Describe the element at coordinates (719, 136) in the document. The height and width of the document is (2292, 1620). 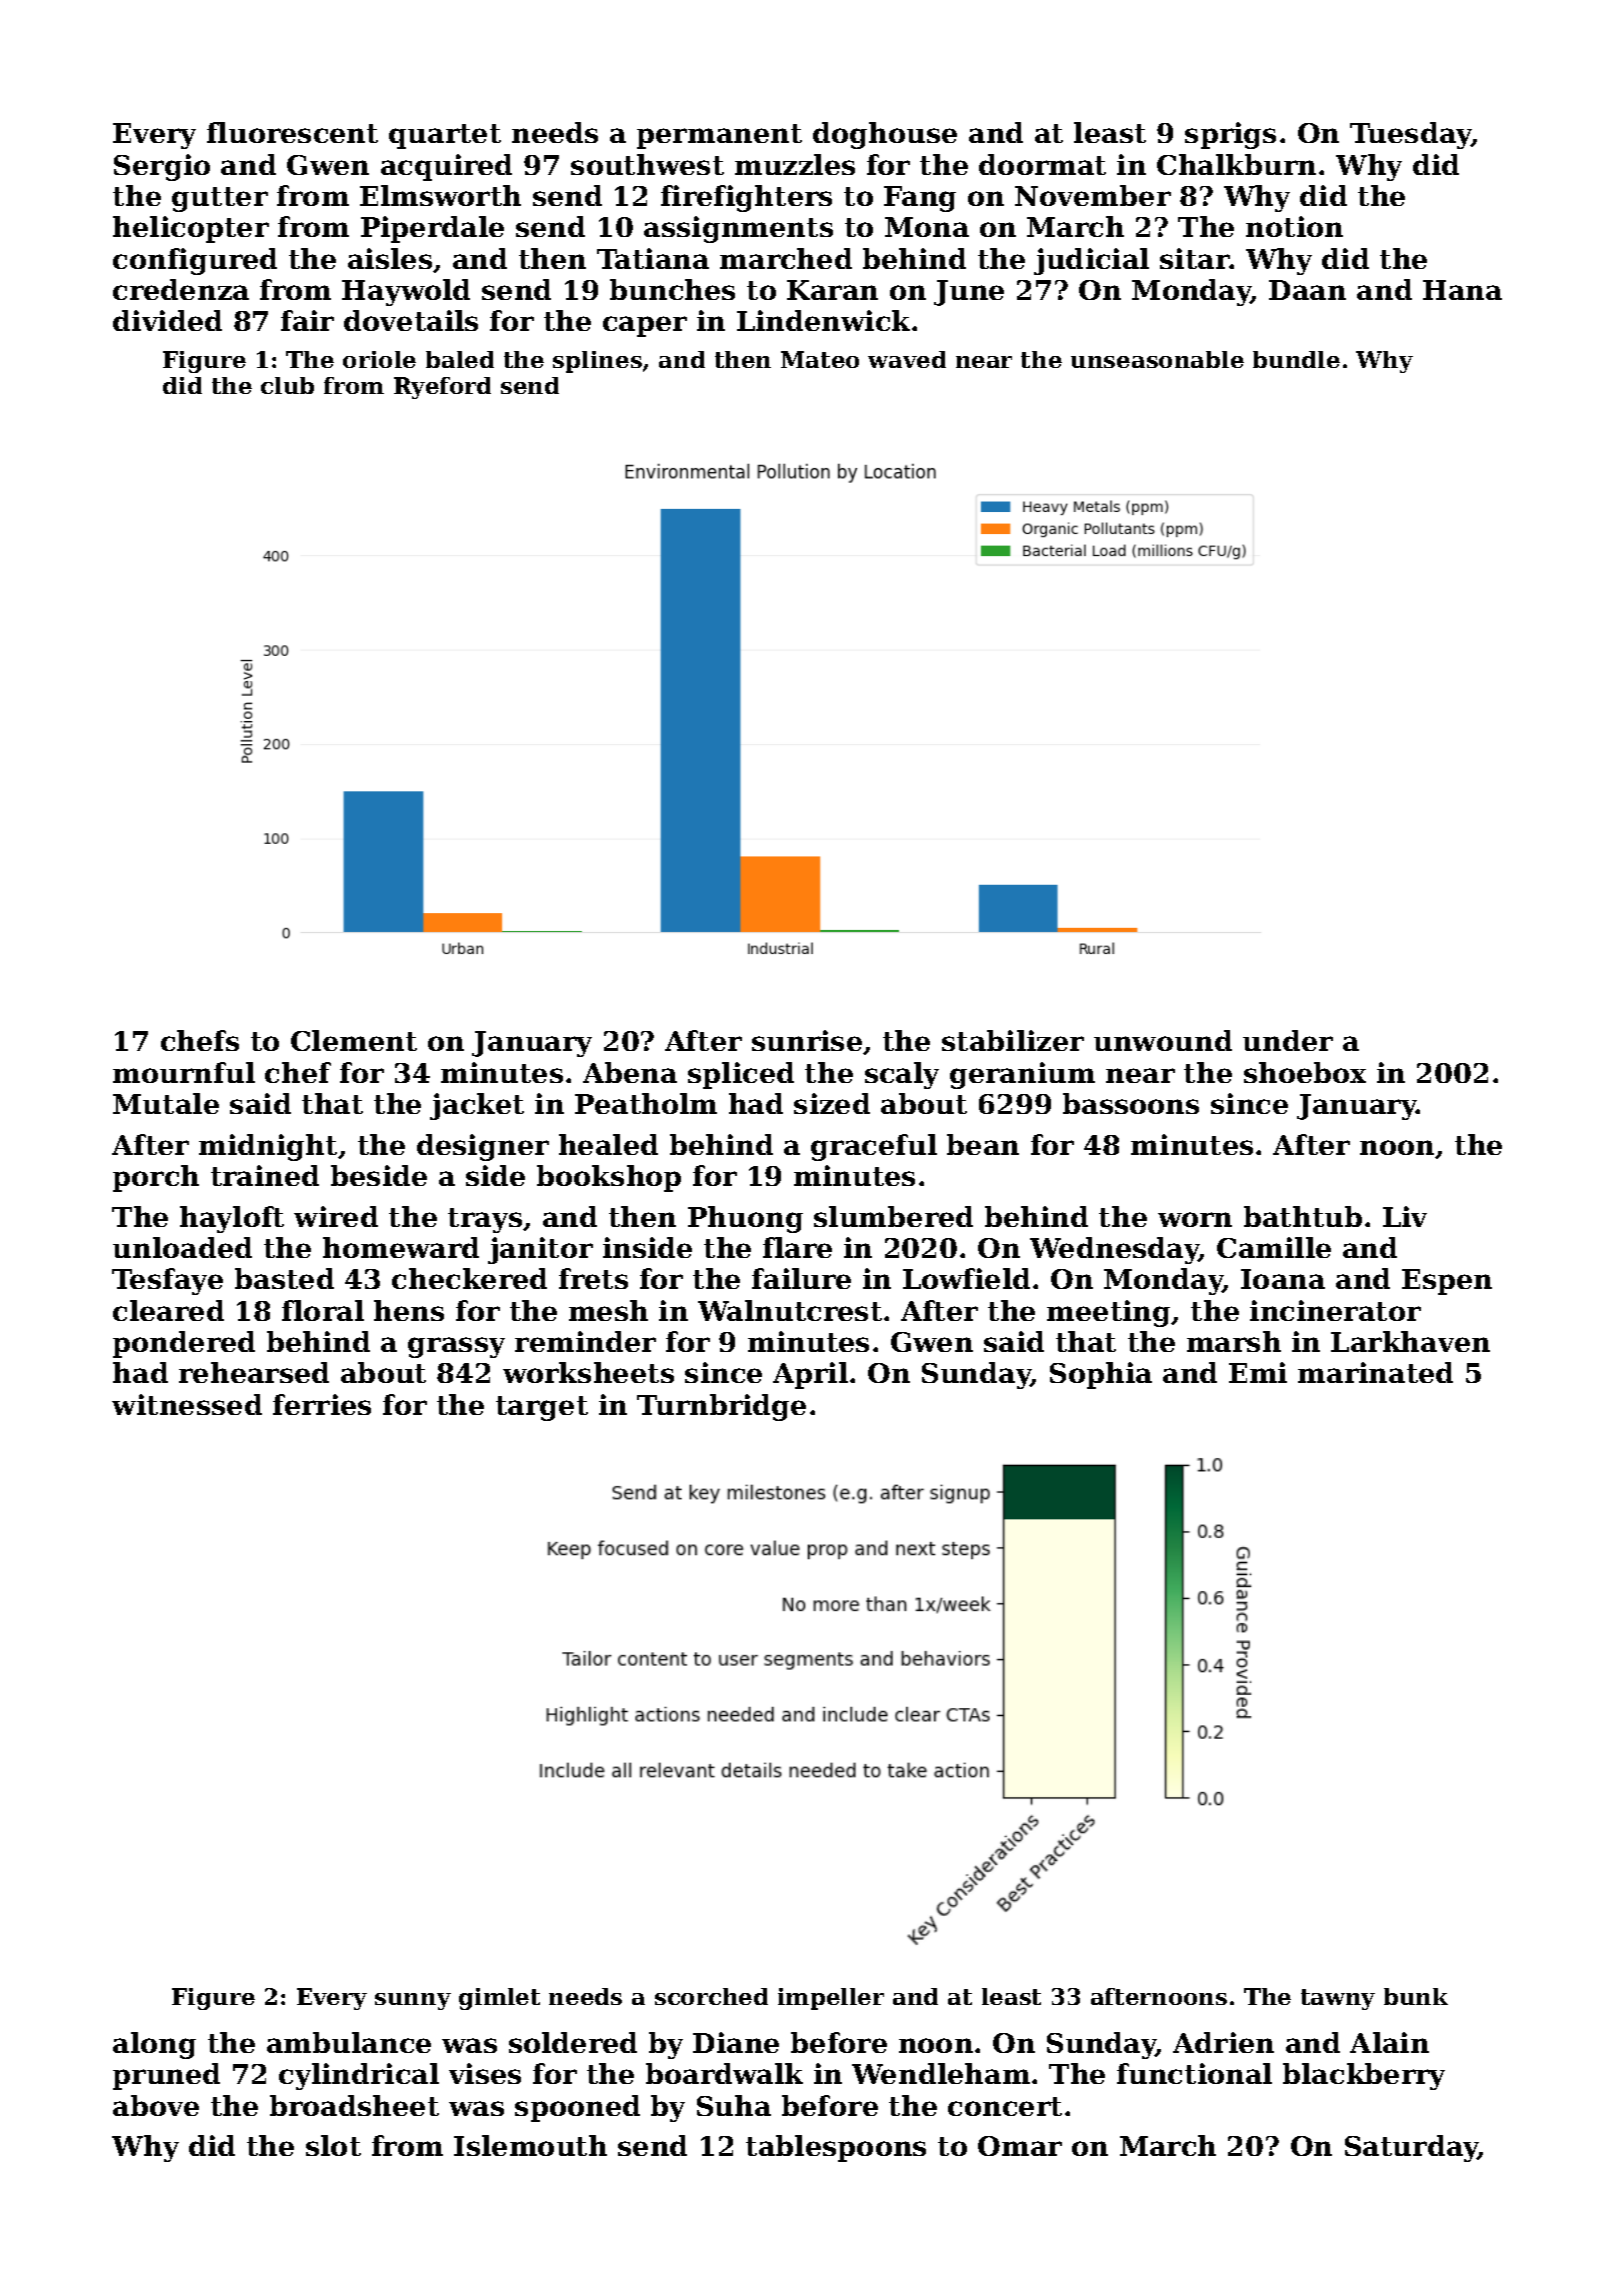
I see `permanent` at that location.
